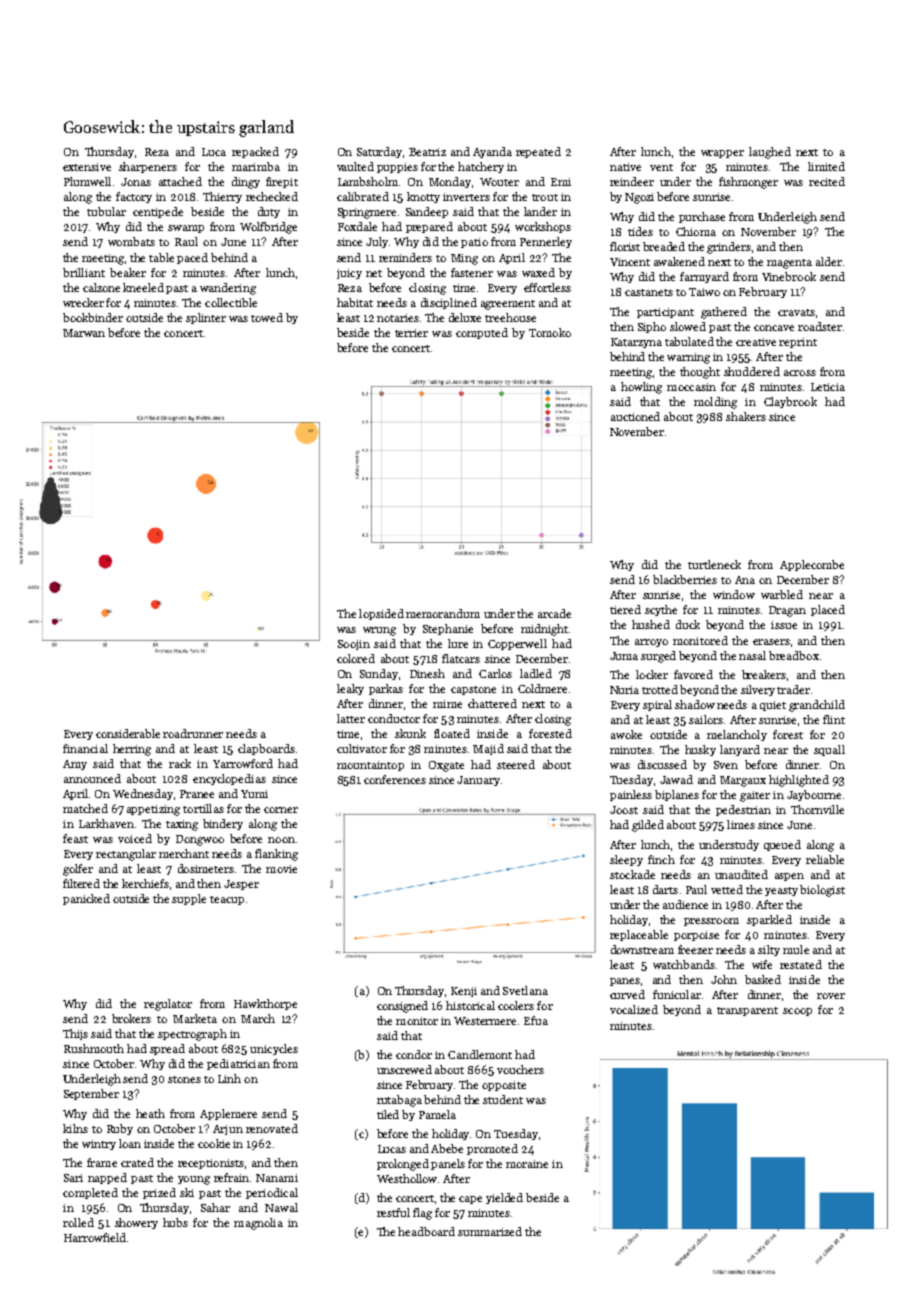  What do you see at coordinates (769, 920) in the screenshot?
I see `sparkled` at bounding box center [769, 920].
